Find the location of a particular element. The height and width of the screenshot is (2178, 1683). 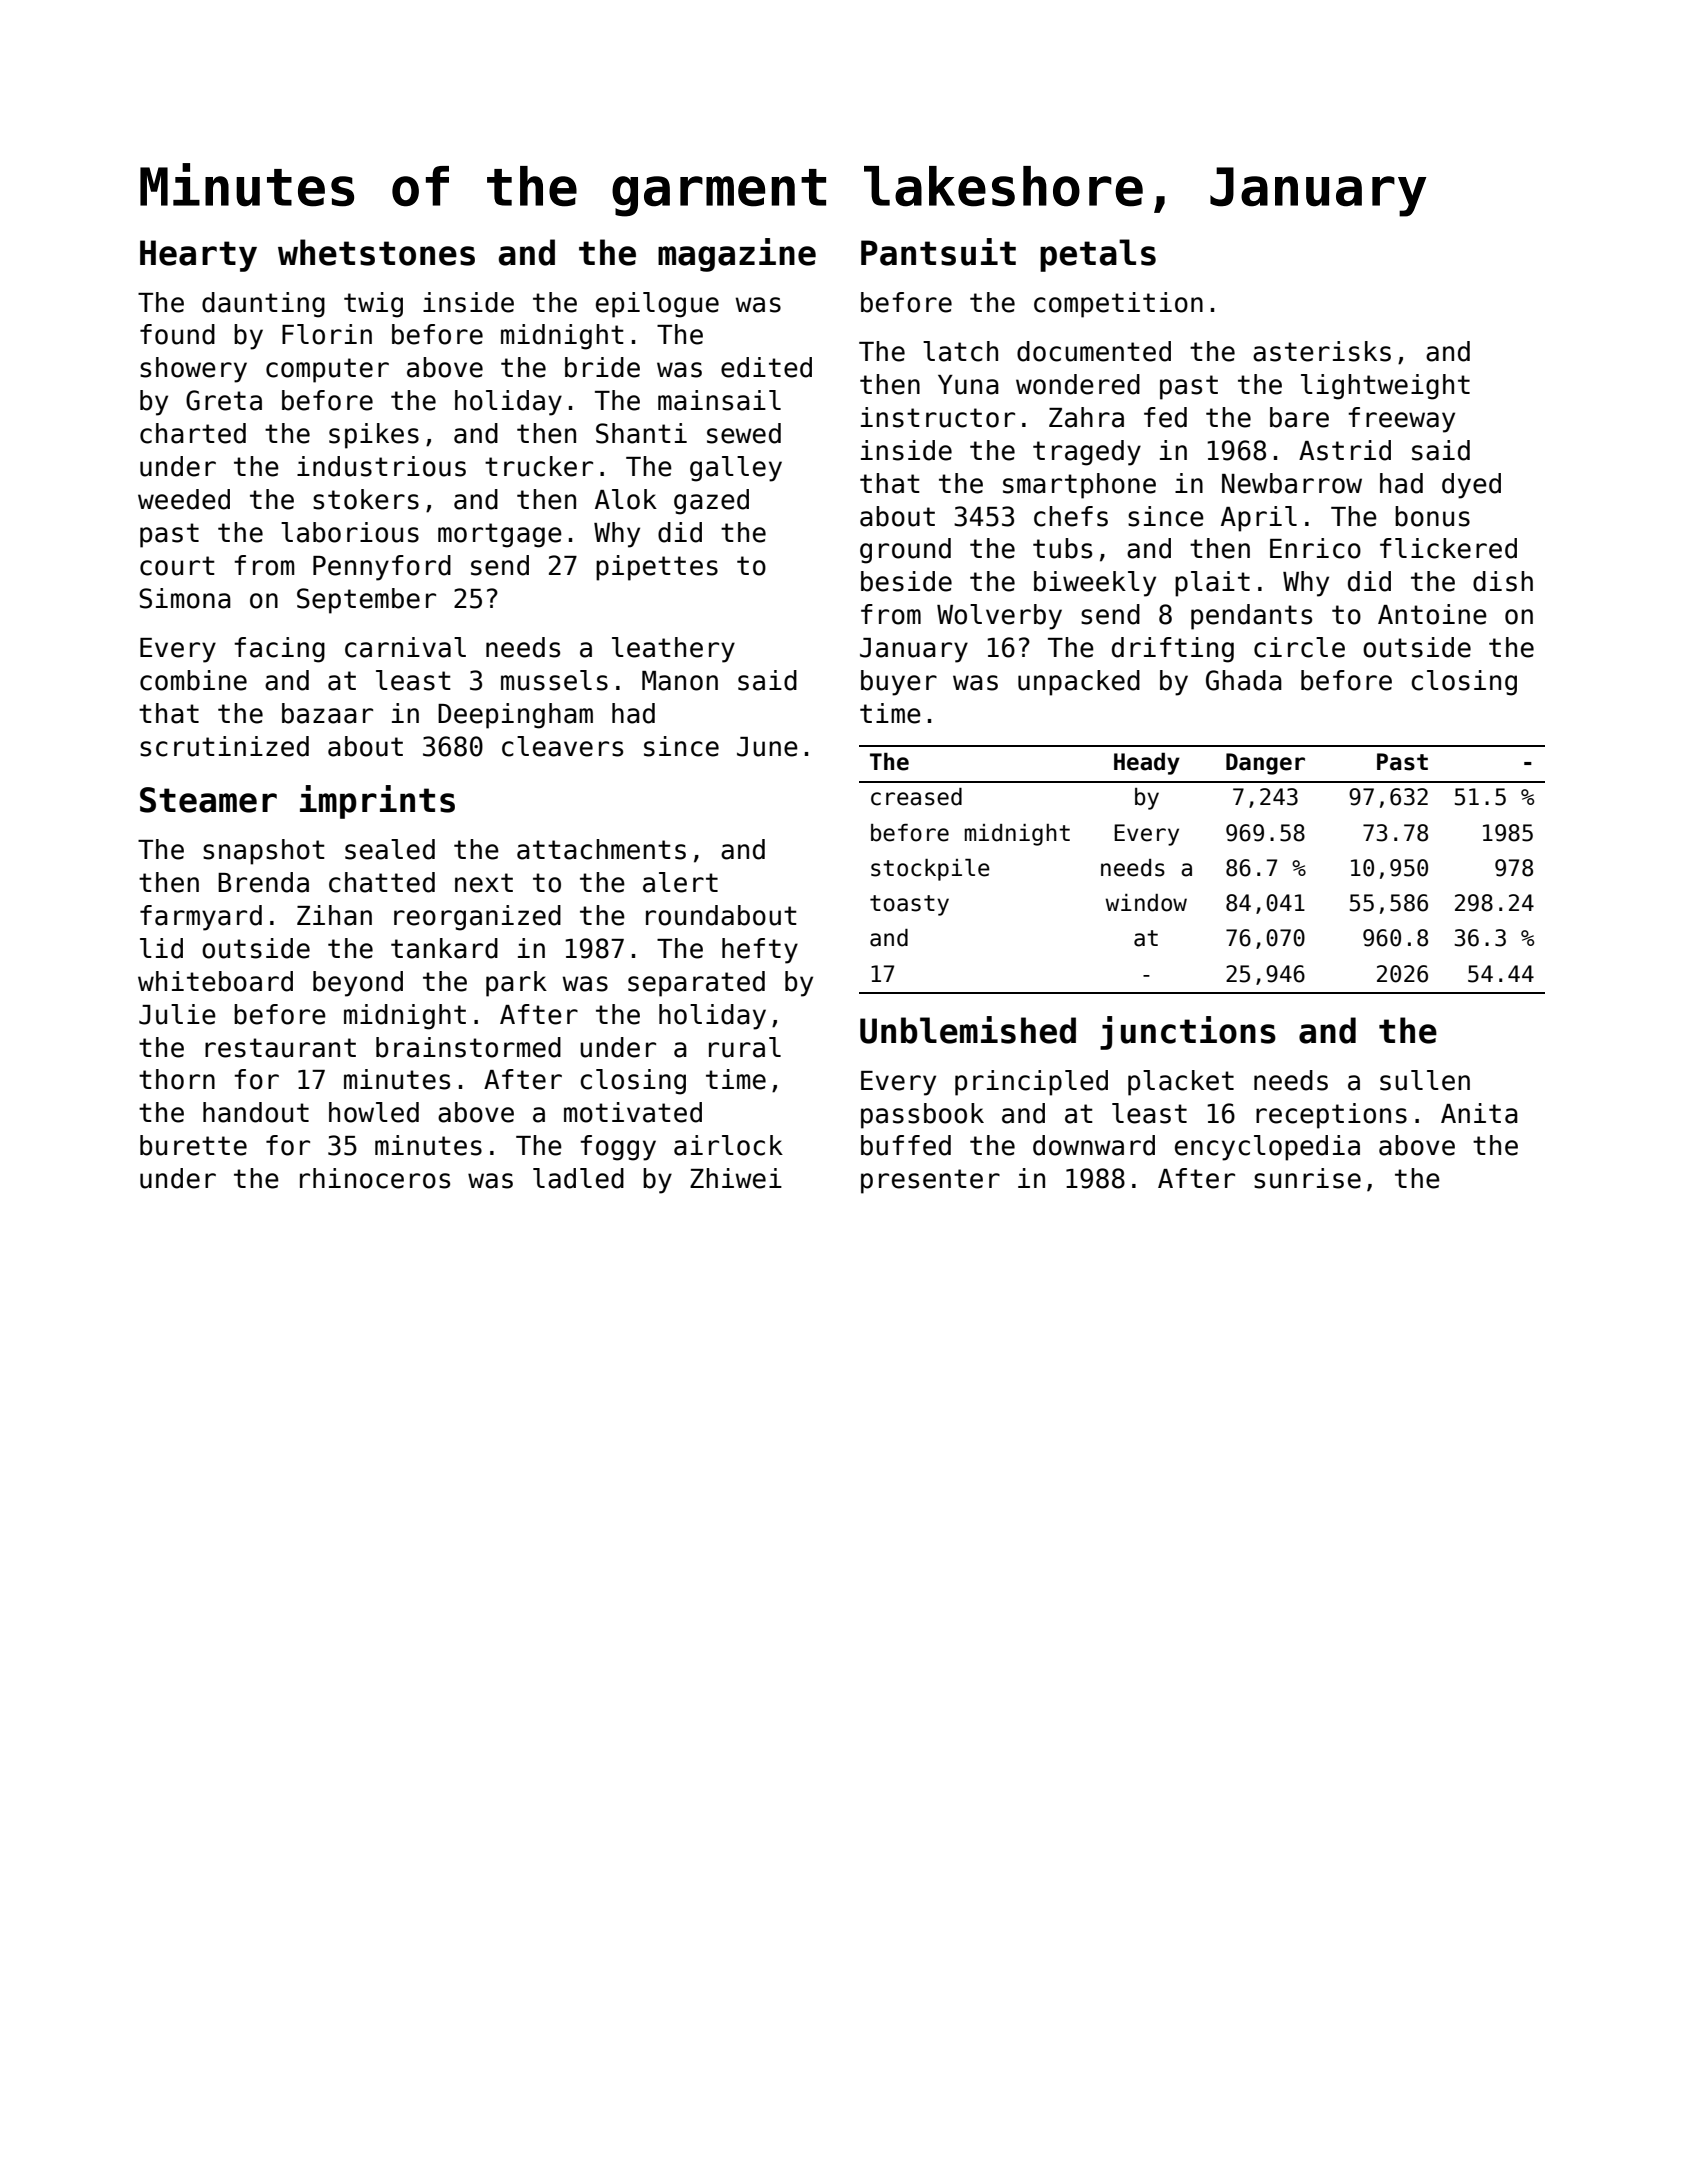

handout is located at coordinates (256, 1112).
